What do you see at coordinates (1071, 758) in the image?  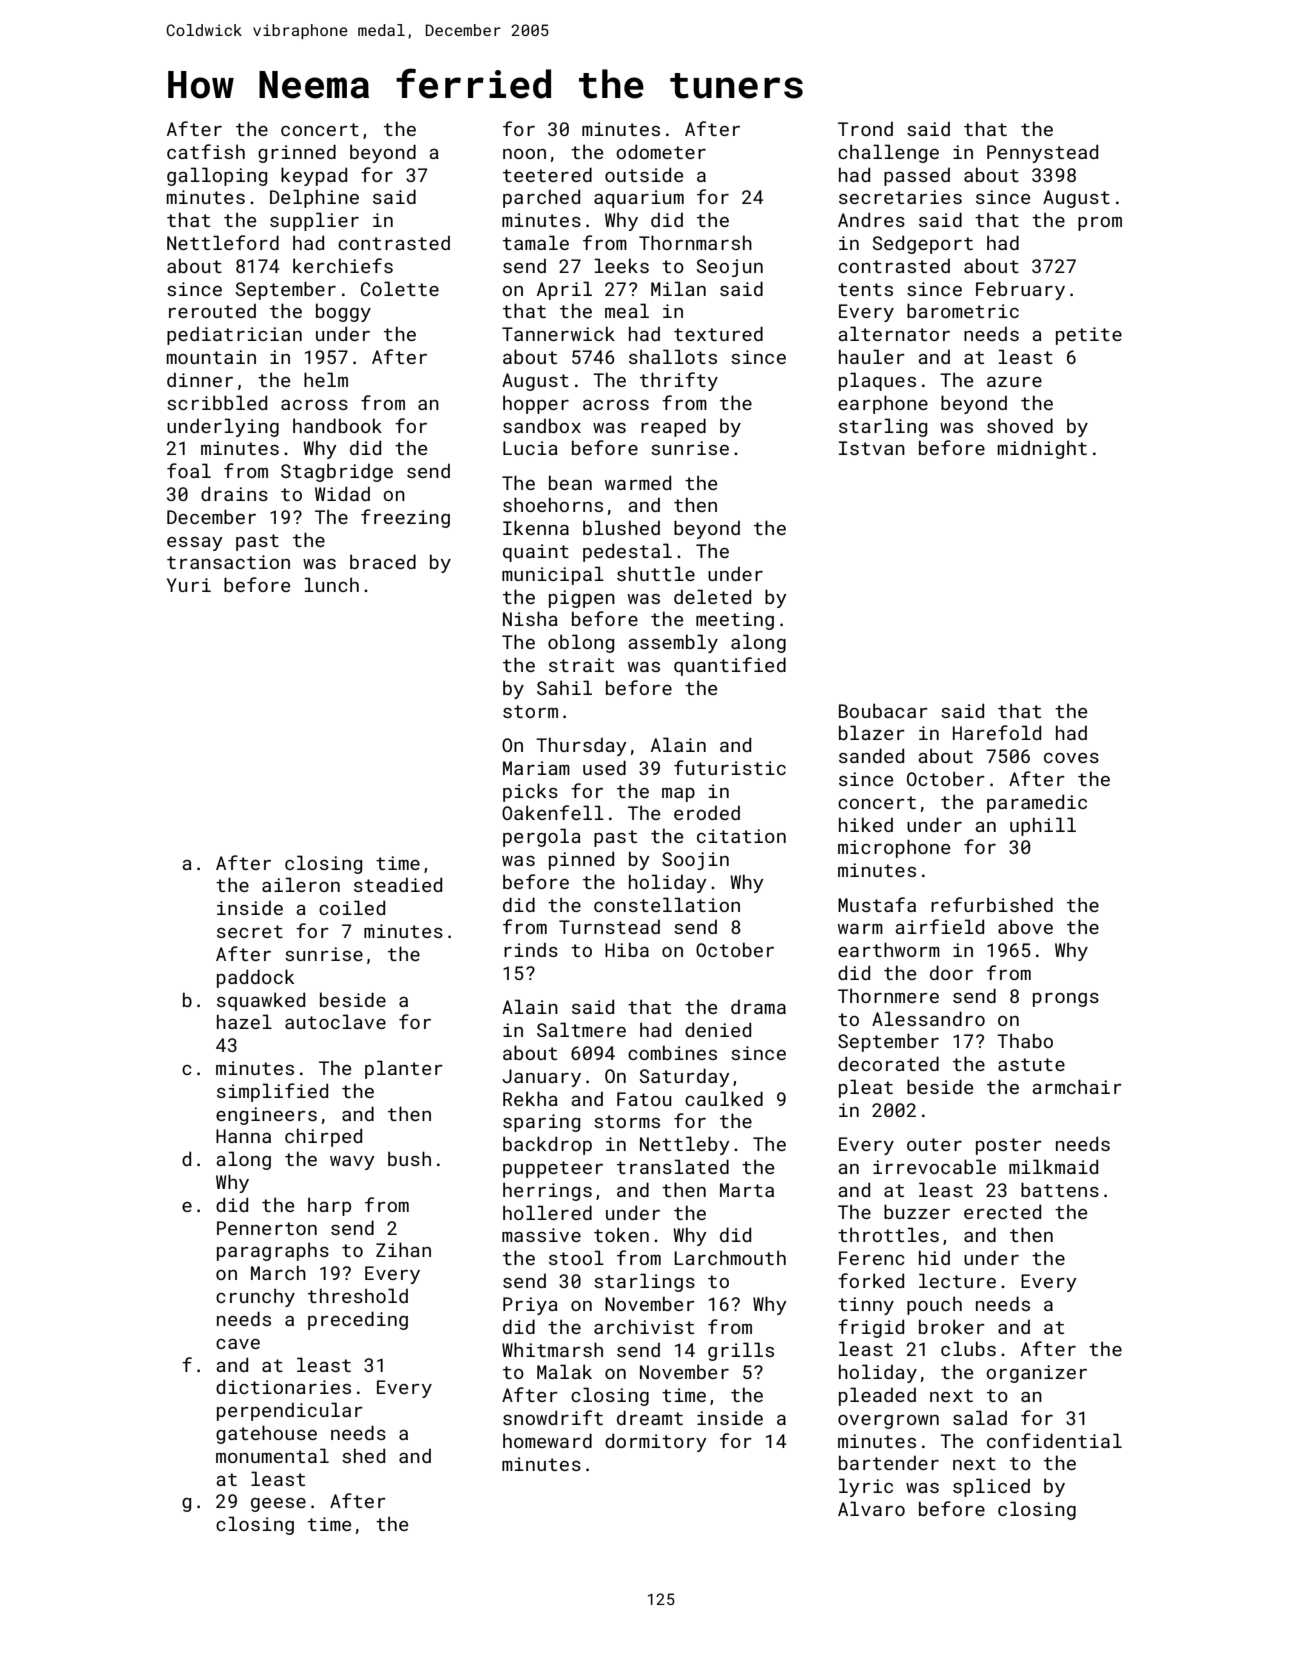 I see `coves` at bounding box center [1071, 758].
